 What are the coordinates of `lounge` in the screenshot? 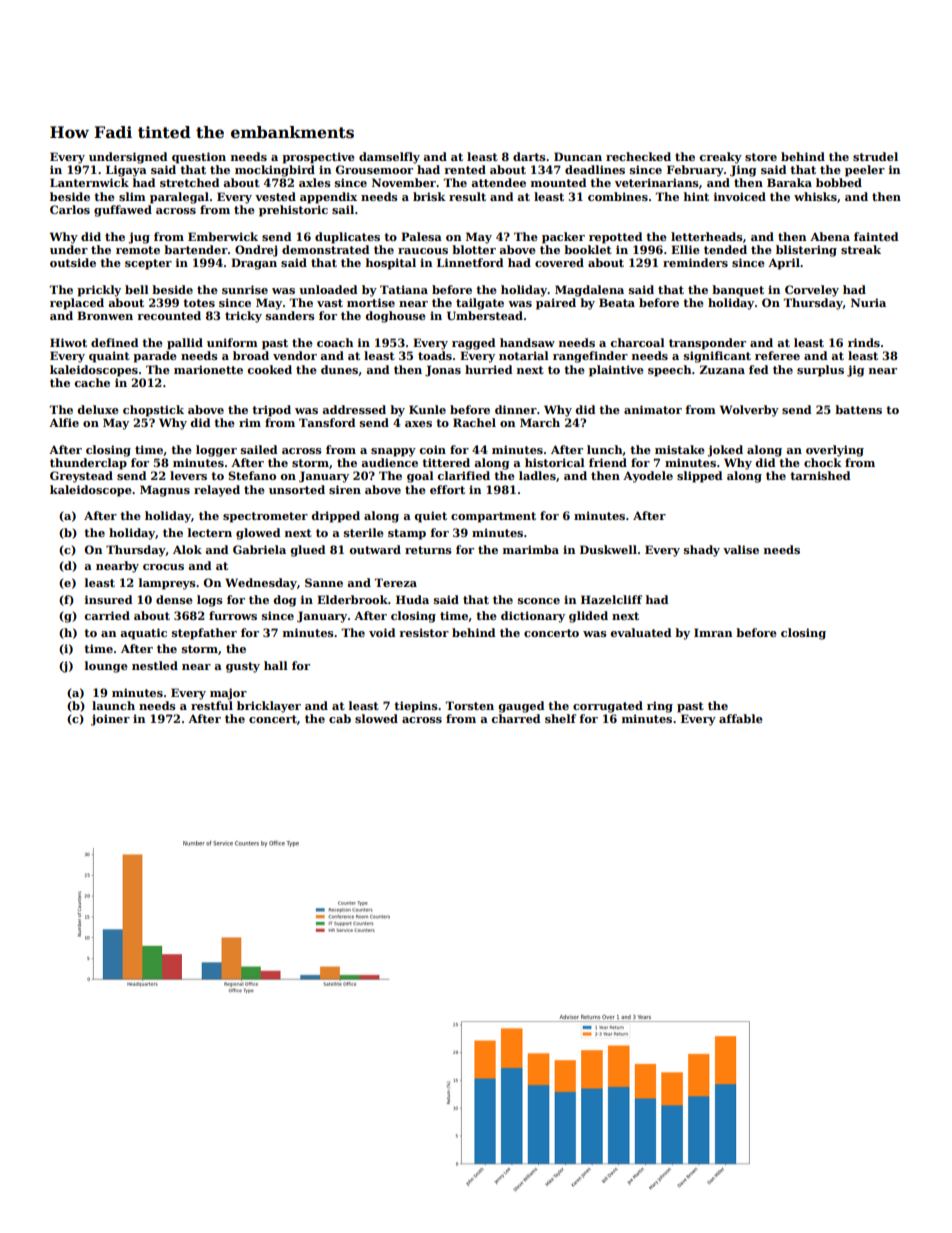 It's located at (106, 667).
